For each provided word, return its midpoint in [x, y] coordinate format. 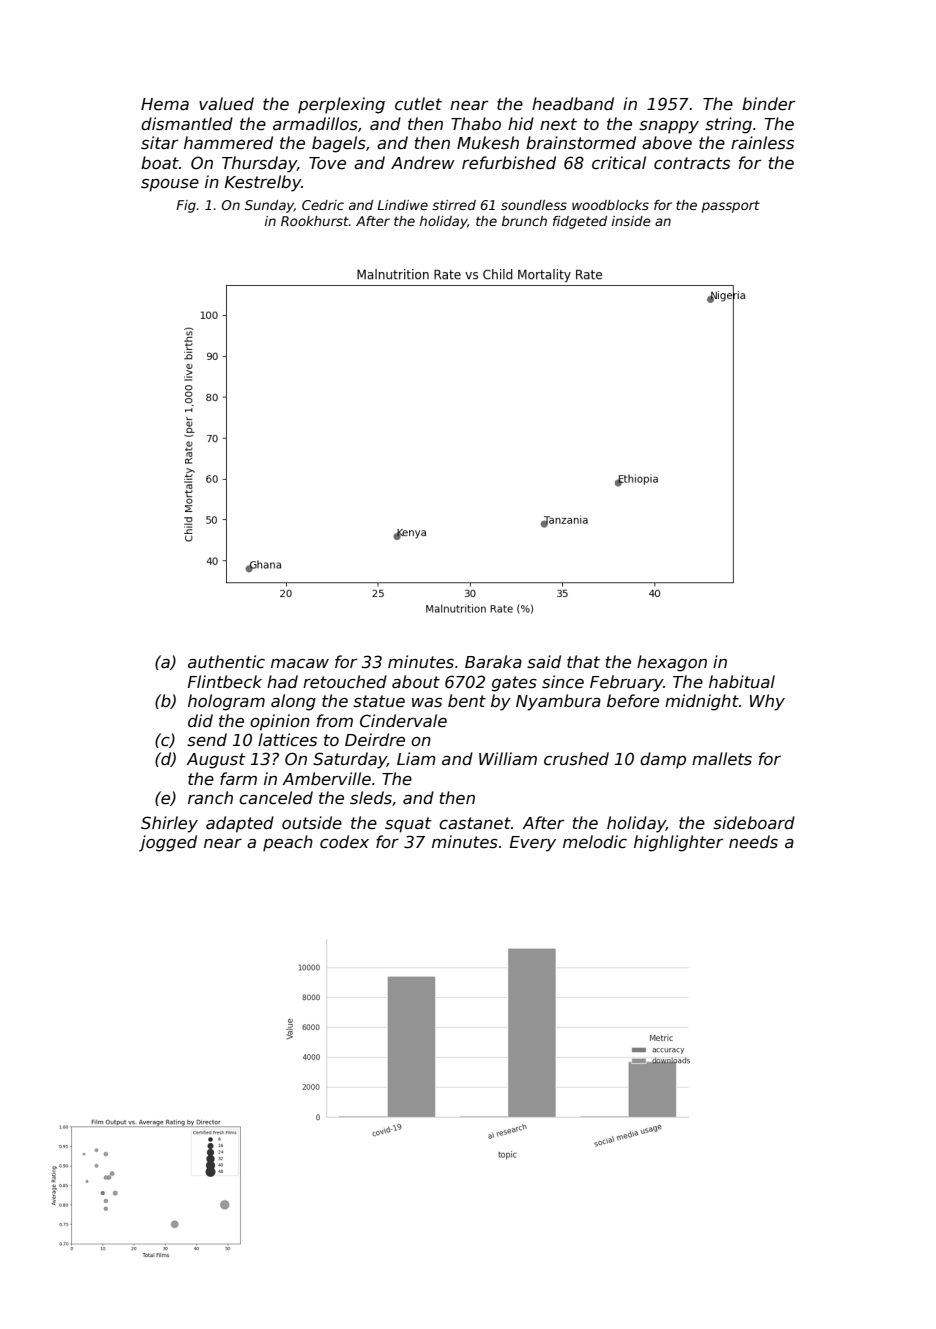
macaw [300, 663]
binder [768, 104]
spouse [170, 185]
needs [753, 842]
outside [312, 823]
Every [533, 844]
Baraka [493, 661]
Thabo [476, 123]
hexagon [672, 663]
